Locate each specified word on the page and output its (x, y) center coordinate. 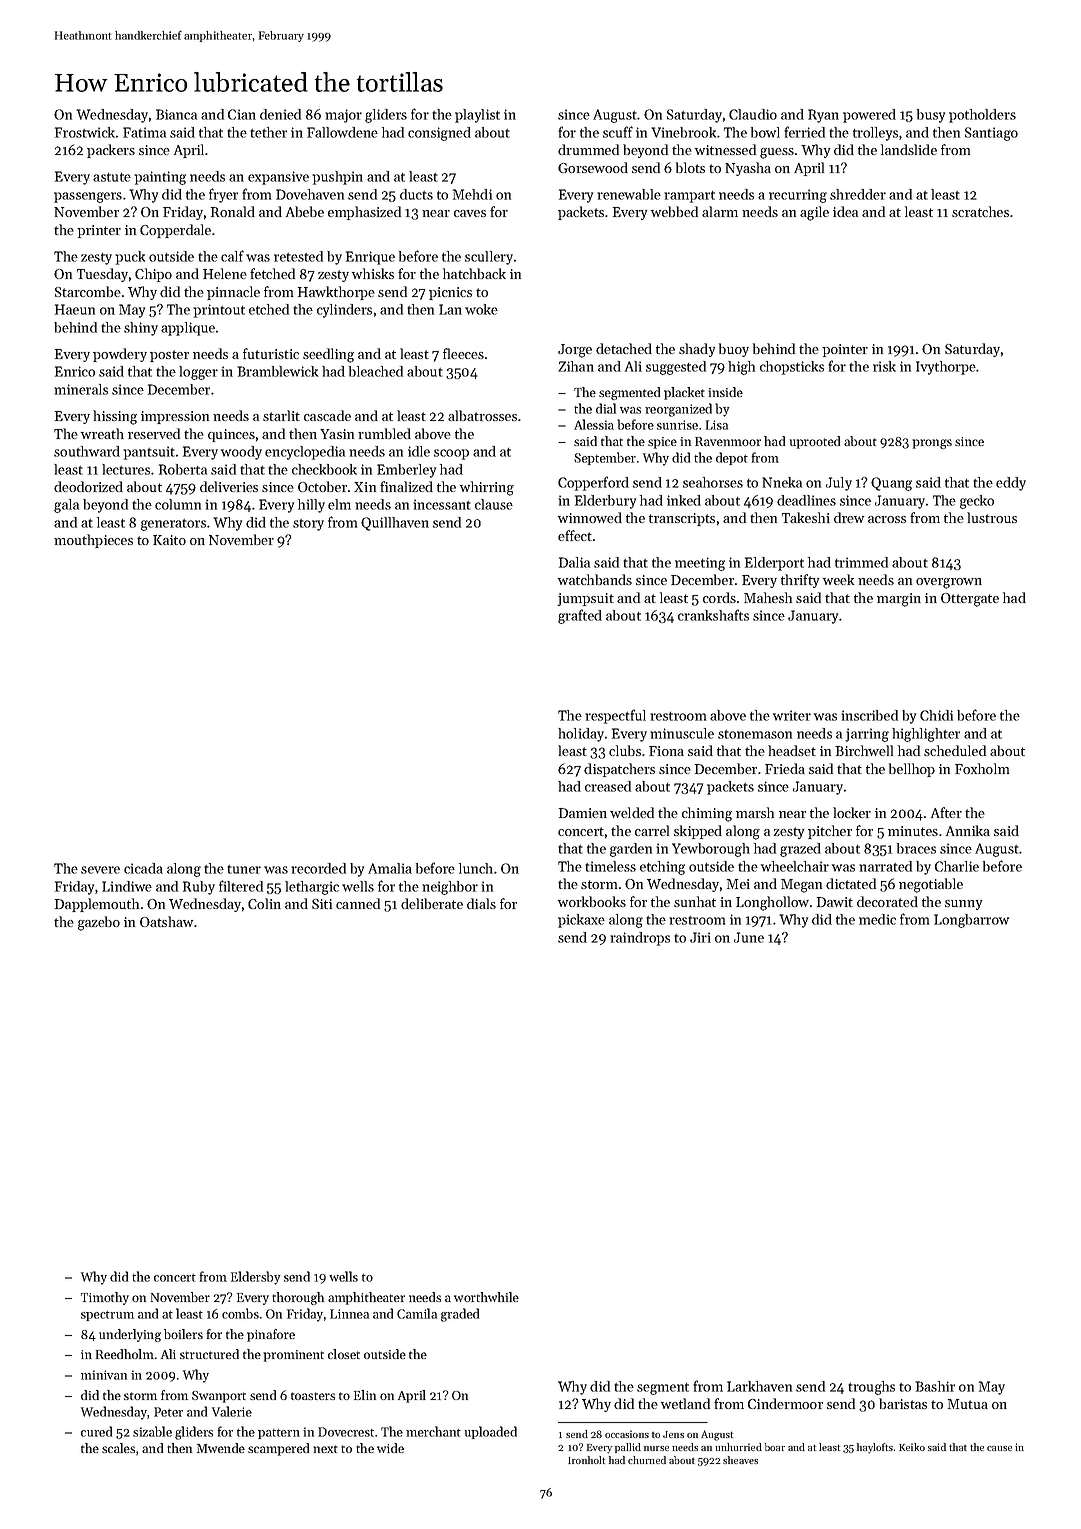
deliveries (229, 486)
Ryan (823, 116)
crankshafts (713, 615)
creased (608, 786)
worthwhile (486, 1297)
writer (792, 715)
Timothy (105, 1298)
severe (100, 870)
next (325, 1449)
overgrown (949, 583)
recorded (318, 868)
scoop (451, 454)
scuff (618, 132)
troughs (871, 1388)
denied (280, 114)
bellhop (912, 770)
